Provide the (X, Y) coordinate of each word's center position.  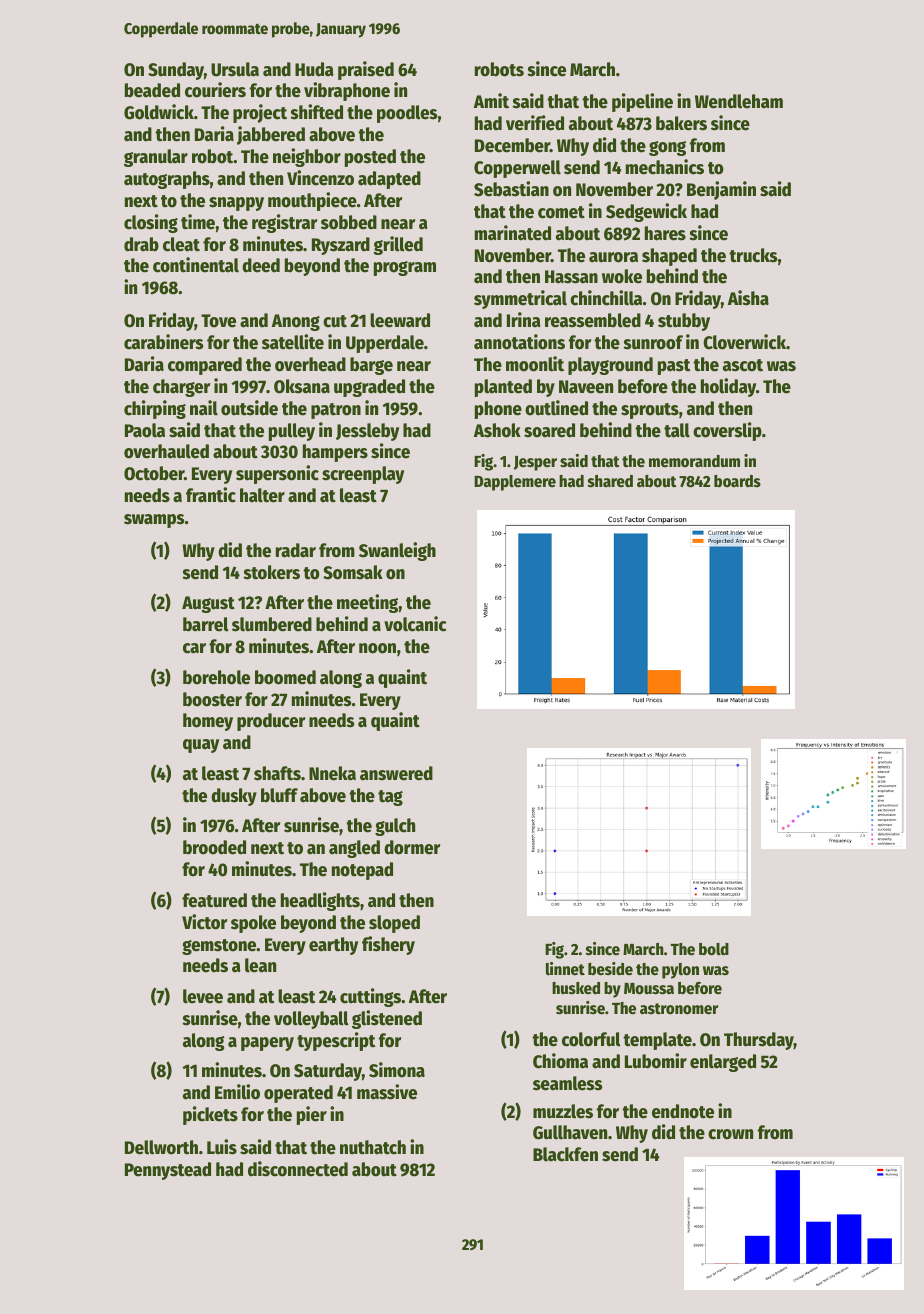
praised (366, 70)
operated (298, 1094)
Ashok (497, 430)
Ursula (235, 69)
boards (737, 481)
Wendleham (739, 101)
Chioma (560, 1061)
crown (730, 1134)
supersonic (277, 474)
